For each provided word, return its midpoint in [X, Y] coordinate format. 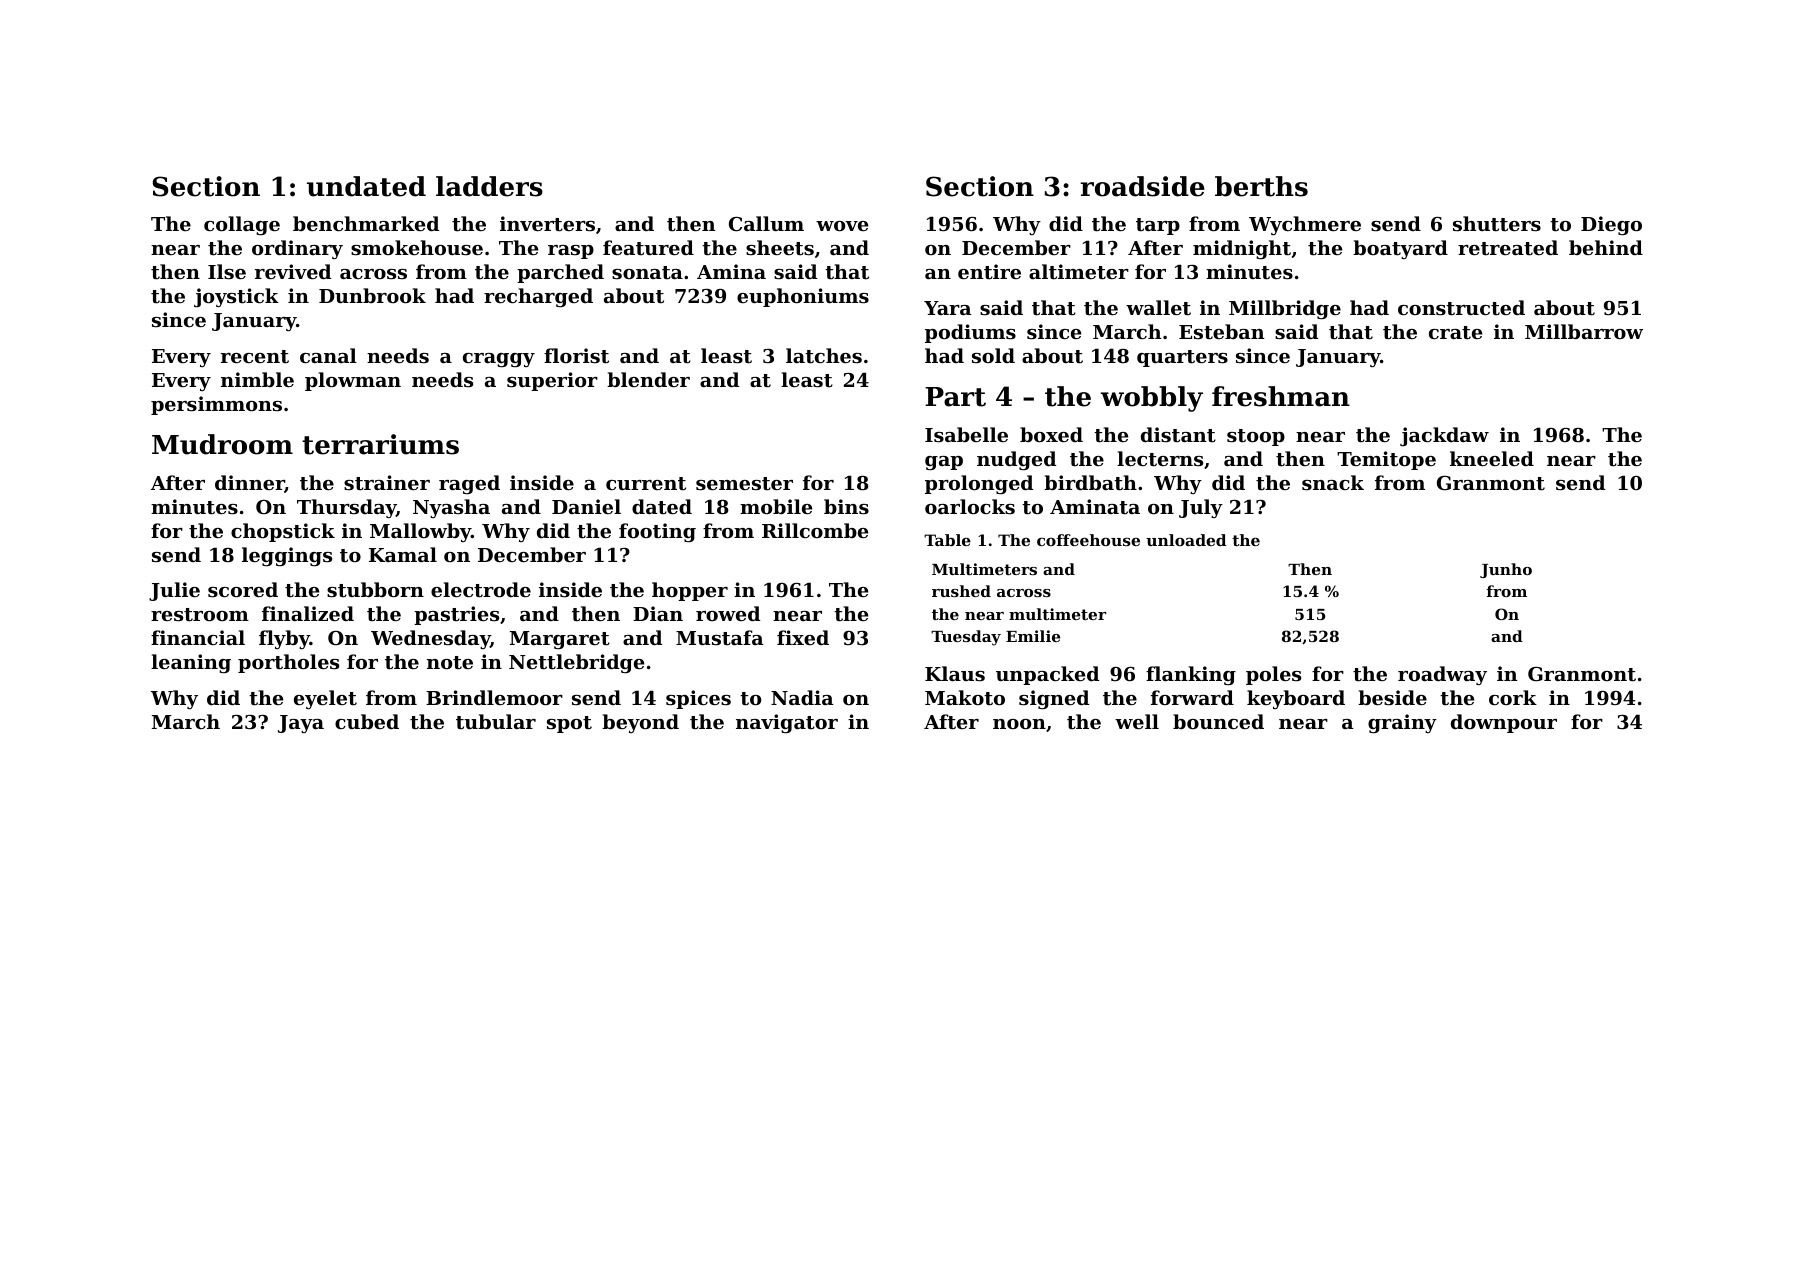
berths [1261, 186]
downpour [1504, 723]
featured [648, 247]
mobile [776, 506]
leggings [287, 556]
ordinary [297, 249]
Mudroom [222, 444]
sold [993, 355]
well [1137, 721]
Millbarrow [1584, 331]
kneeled [1492, 458]
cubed [367, 721]
